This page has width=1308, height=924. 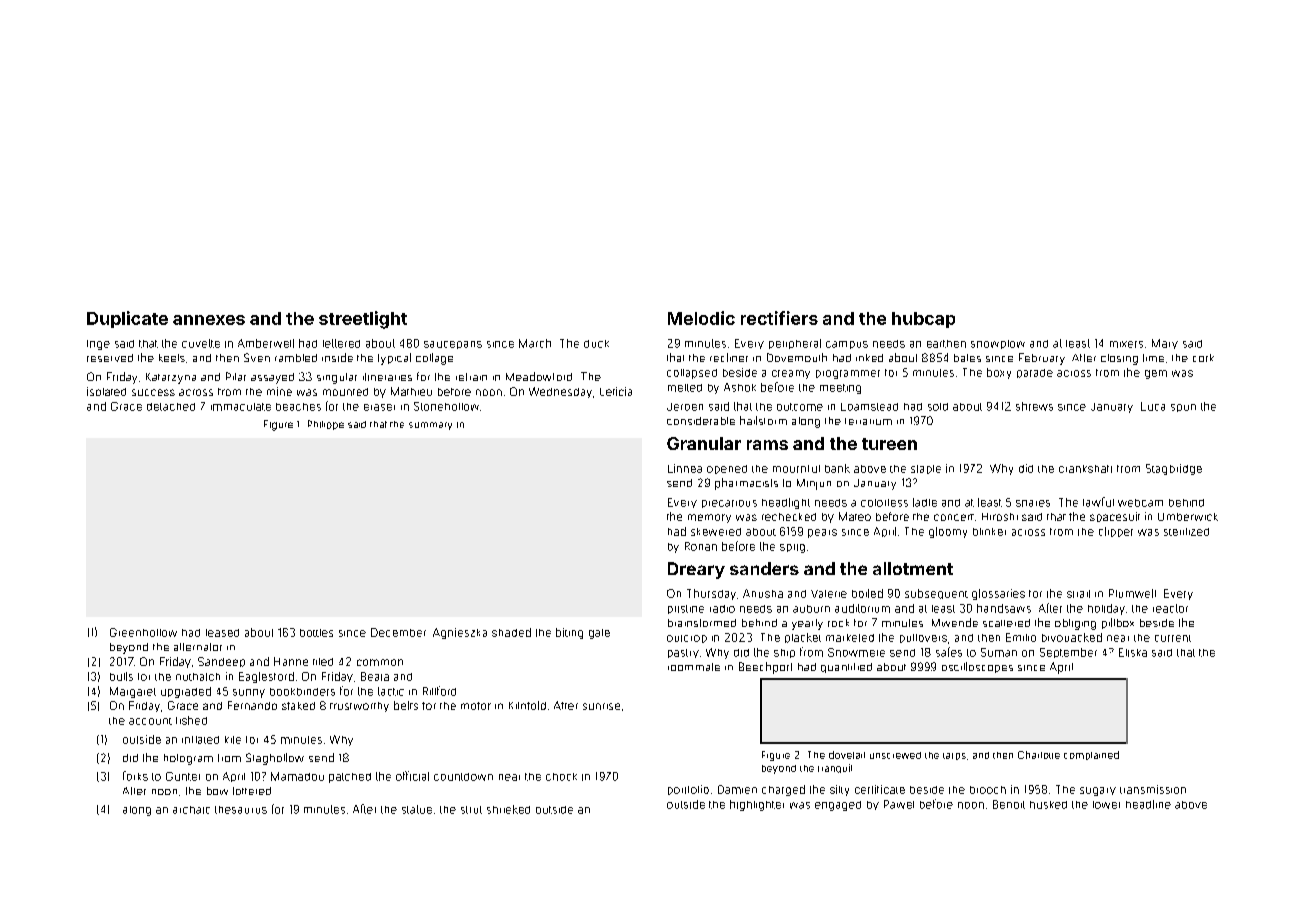 I want to click on Margaret, so click(x=133, y=692).
